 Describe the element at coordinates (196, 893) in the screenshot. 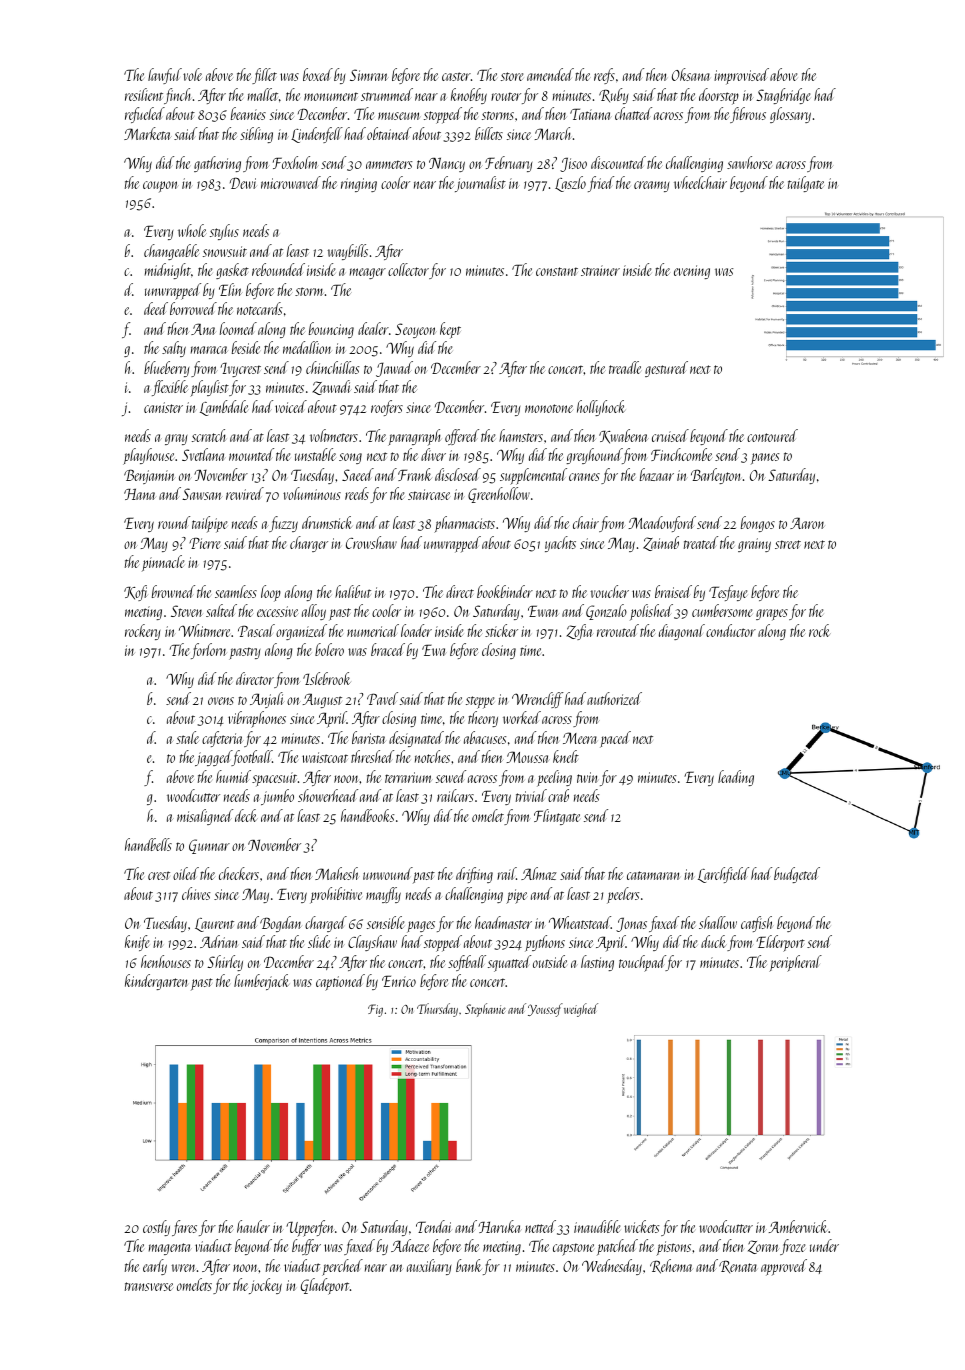

I see `chives` at that location.
